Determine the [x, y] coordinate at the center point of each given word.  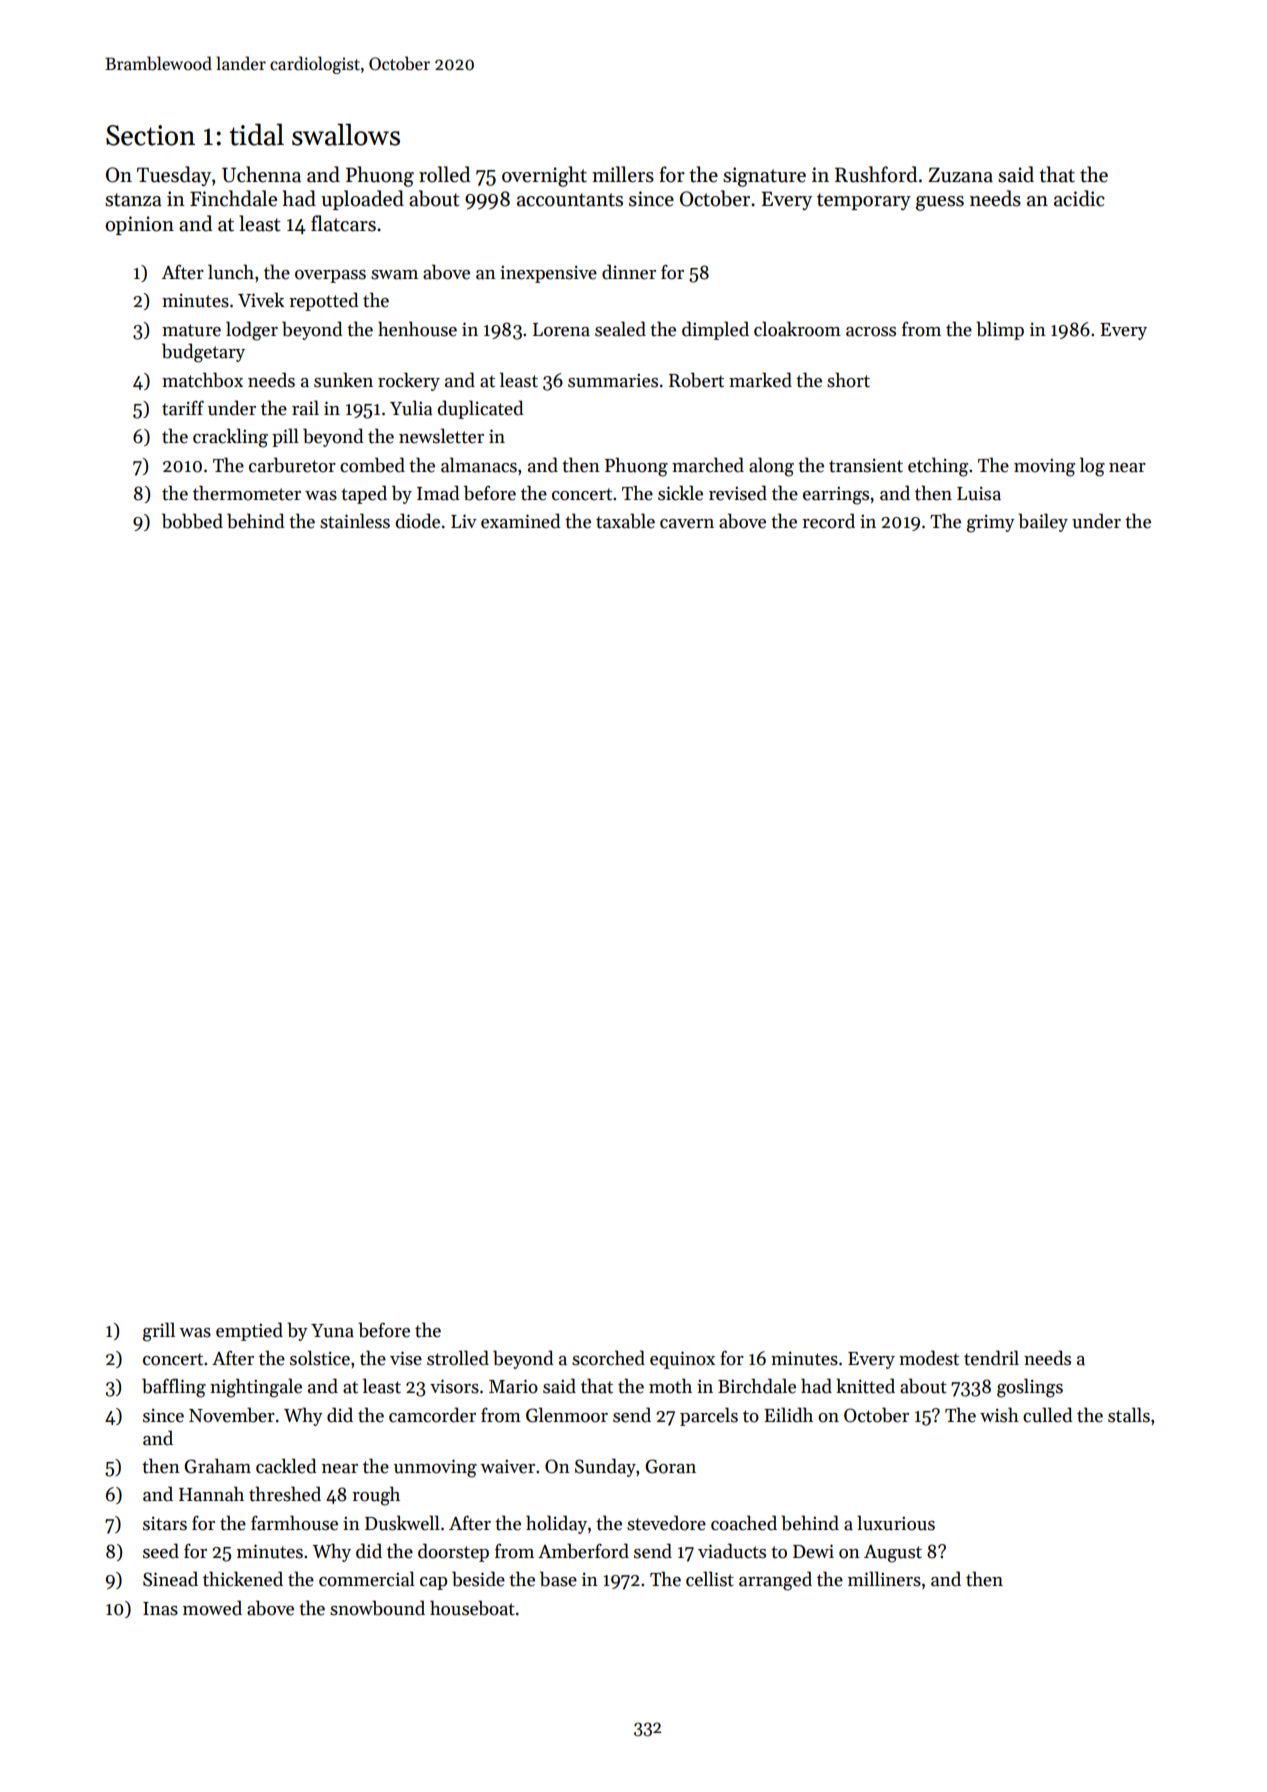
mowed [212, 1608]
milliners [884, 1579]
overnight [544, 176]
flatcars [343, 223]
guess [940, 203]
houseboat [472, 1608]
